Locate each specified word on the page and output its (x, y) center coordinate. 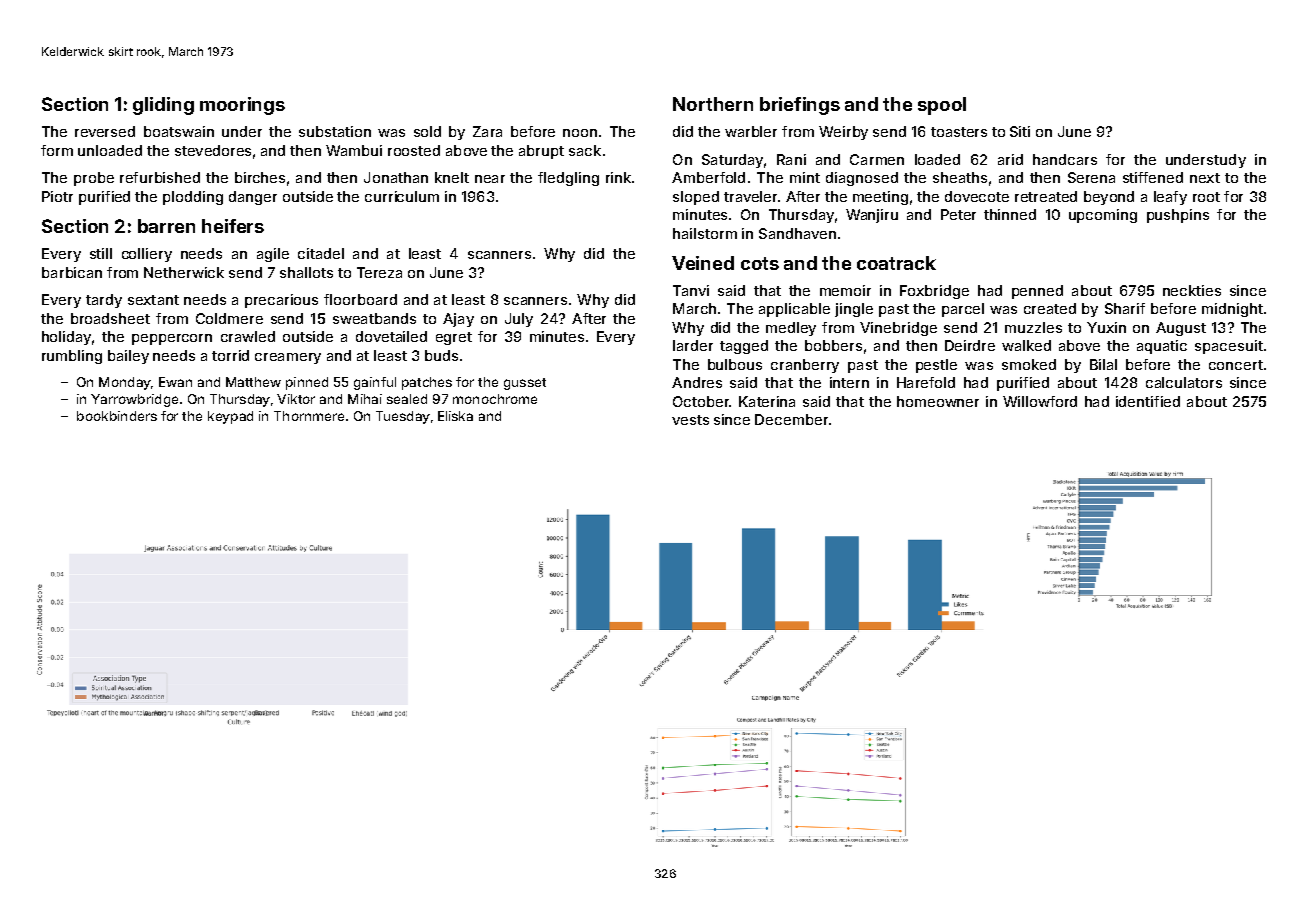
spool (942, 106)
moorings (242, 106)
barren (166, 226)
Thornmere (309, 416)
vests (690, 420)
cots (760, 263)
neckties (1192, 290)
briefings (800, 106)
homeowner (938, 401)
